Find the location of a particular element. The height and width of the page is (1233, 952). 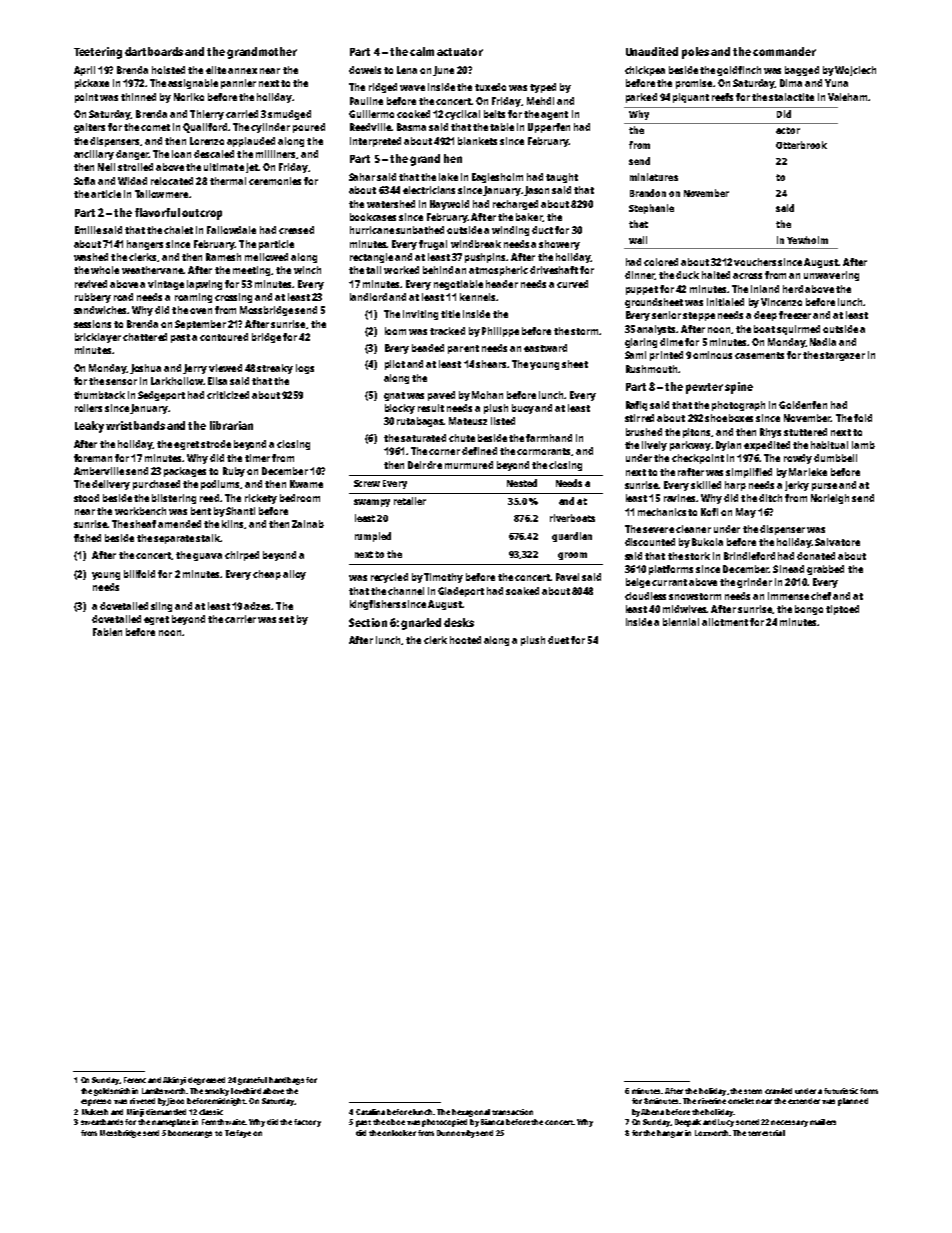

Loxworth is located at coordinates (711, 1133).
